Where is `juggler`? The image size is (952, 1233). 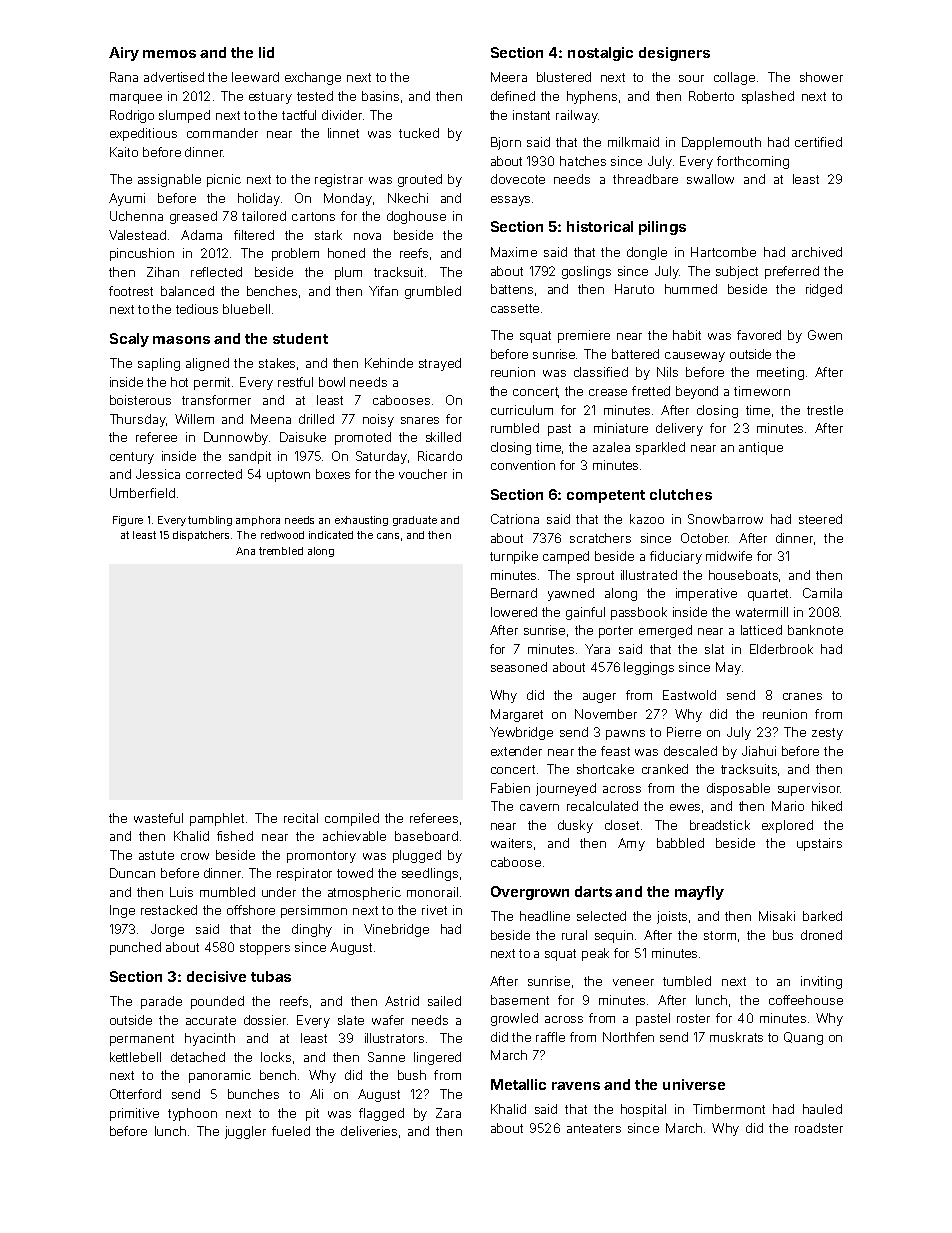 juggler is located at coordinates (245, 1132).
